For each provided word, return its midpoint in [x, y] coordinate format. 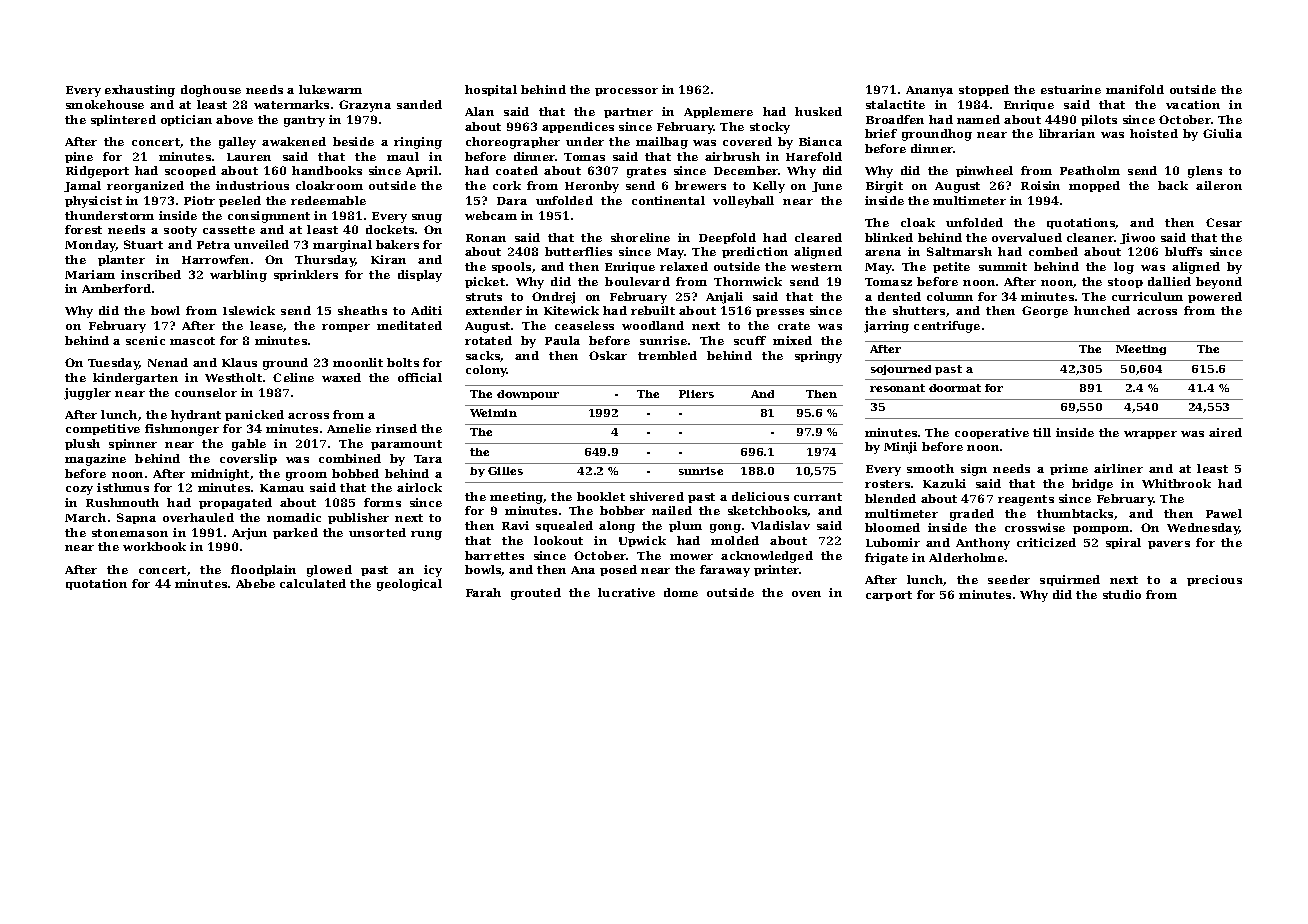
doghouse [211, 91]
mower [691, 557]
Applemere [718, 112]
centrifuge [947, 327]
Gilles [505, 471]
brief [881, 133]
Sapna [136, 518]
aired [1225, 432]
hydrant [196, 416]
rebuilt [653, 310]
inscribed [151, 274]
